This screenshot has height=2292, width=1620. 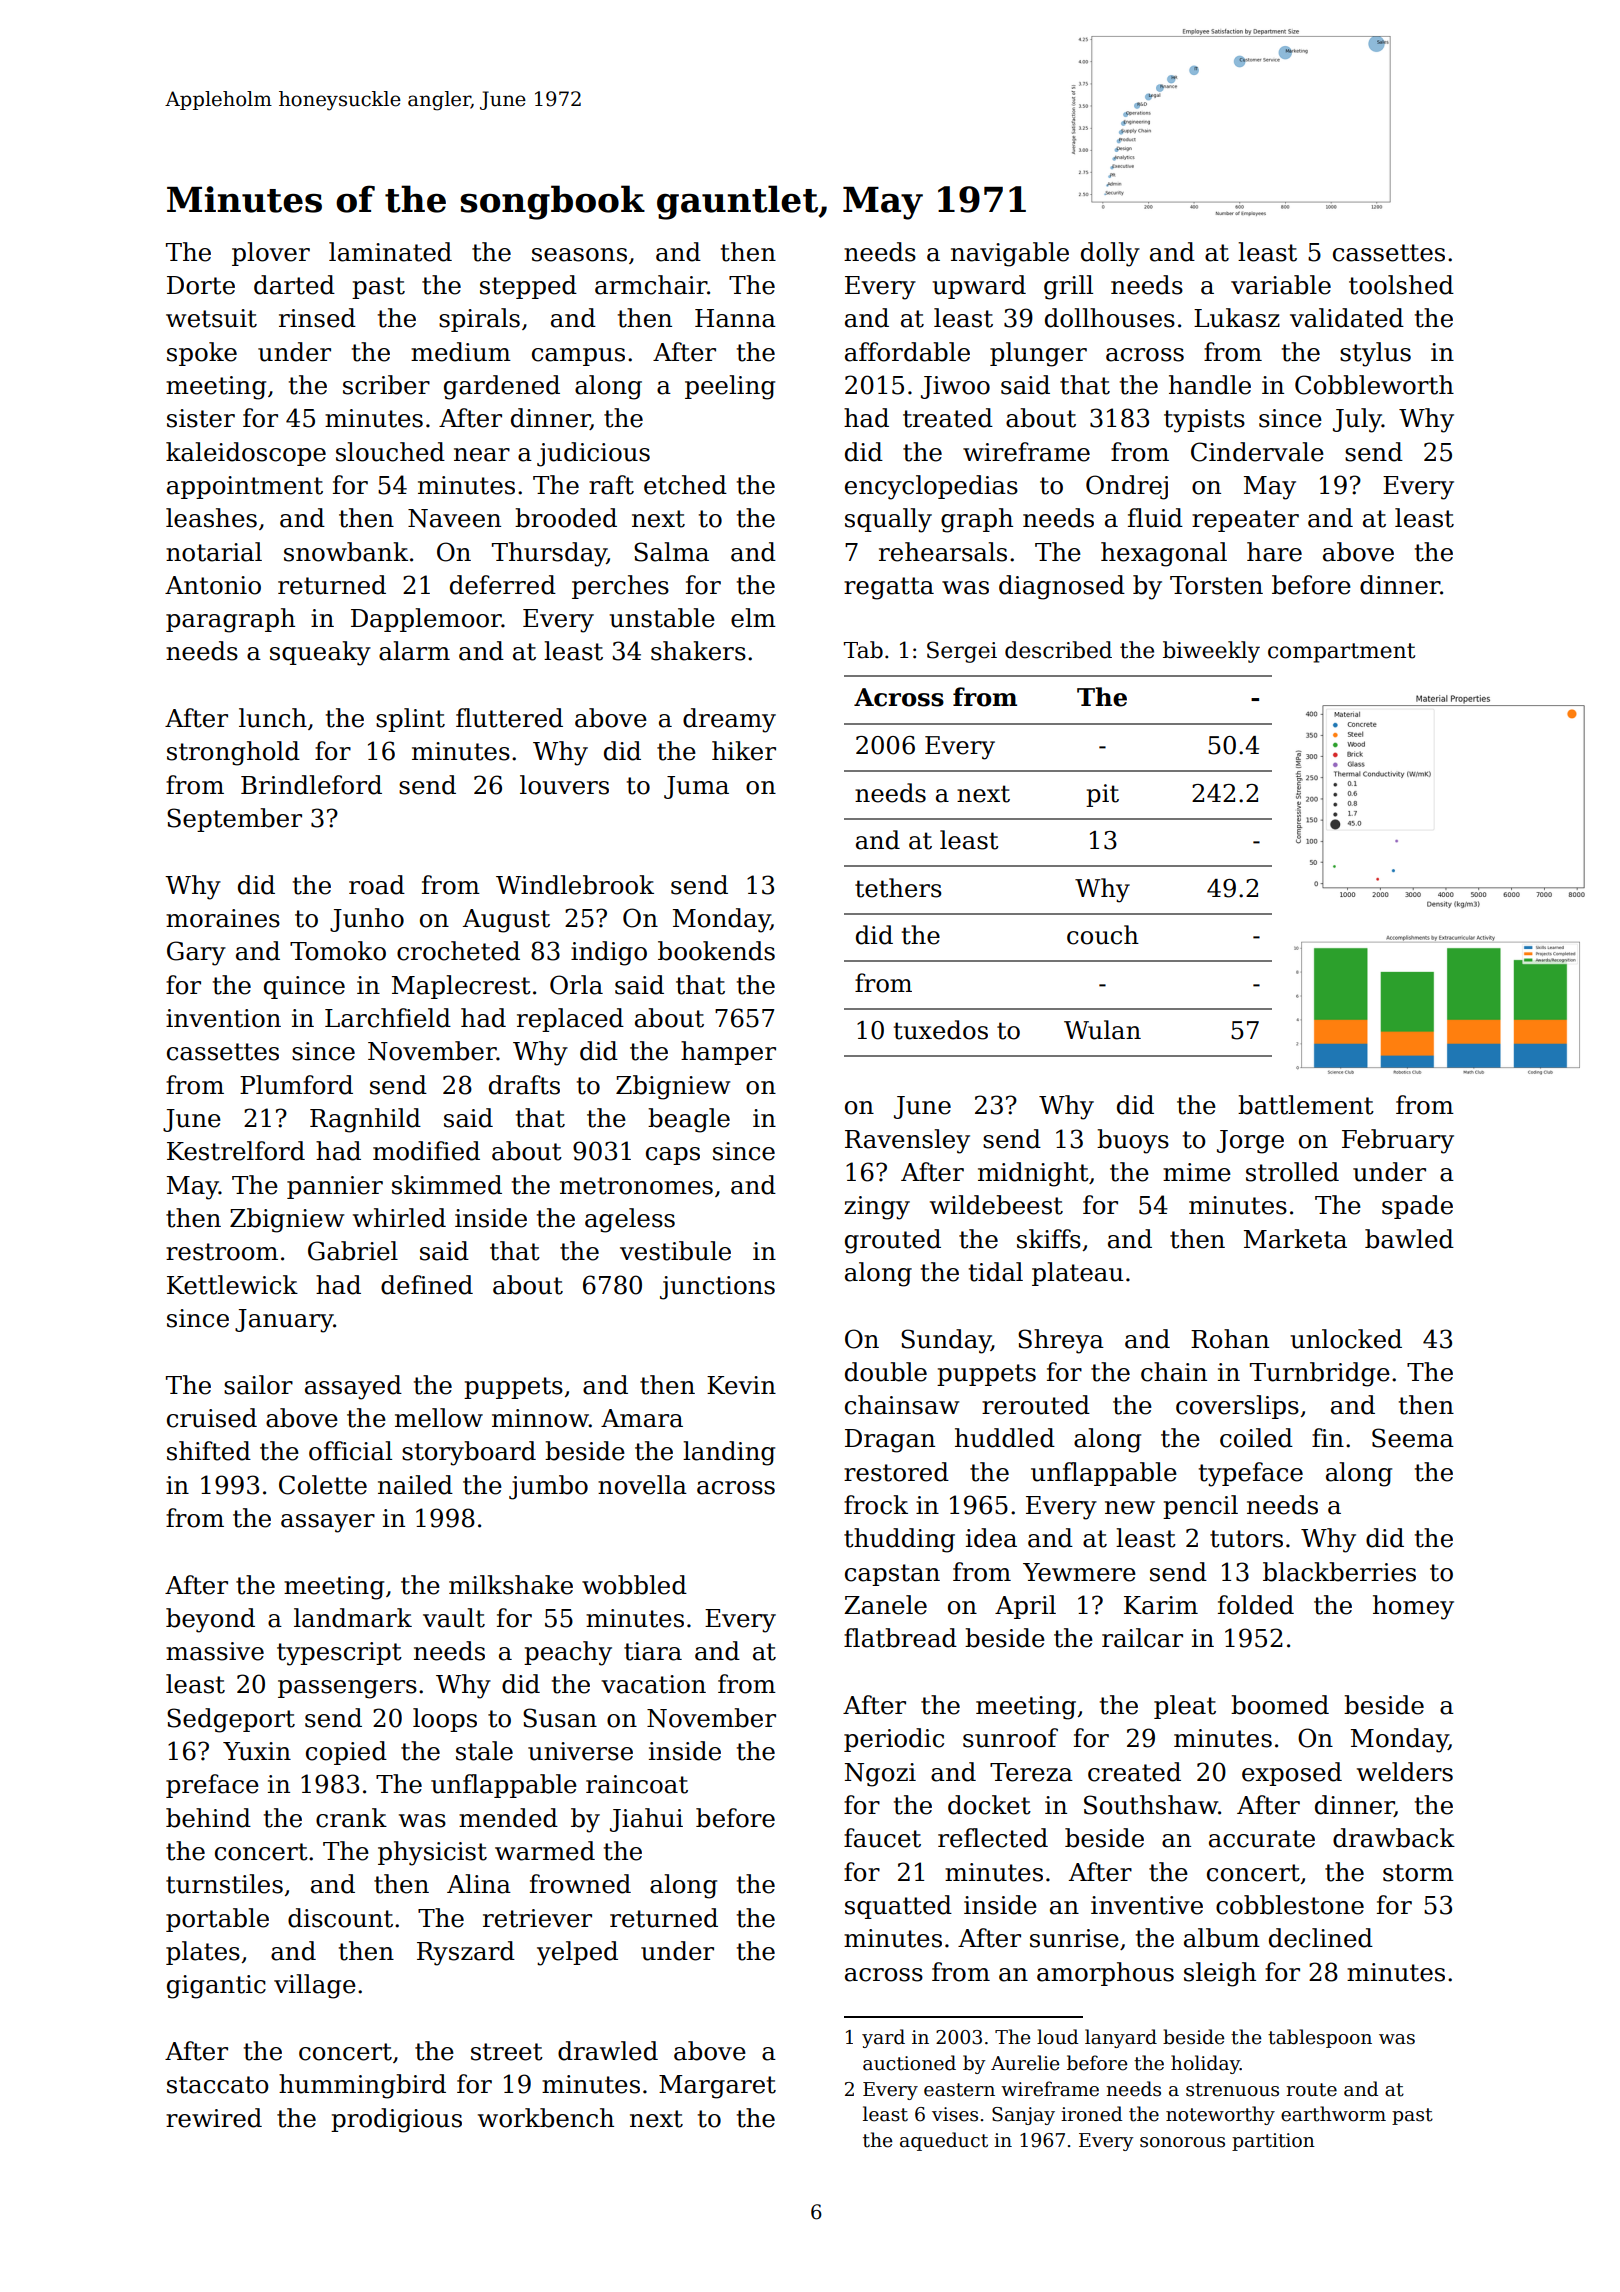 I want to click on bawled, so click(x=1409, y=1239).
